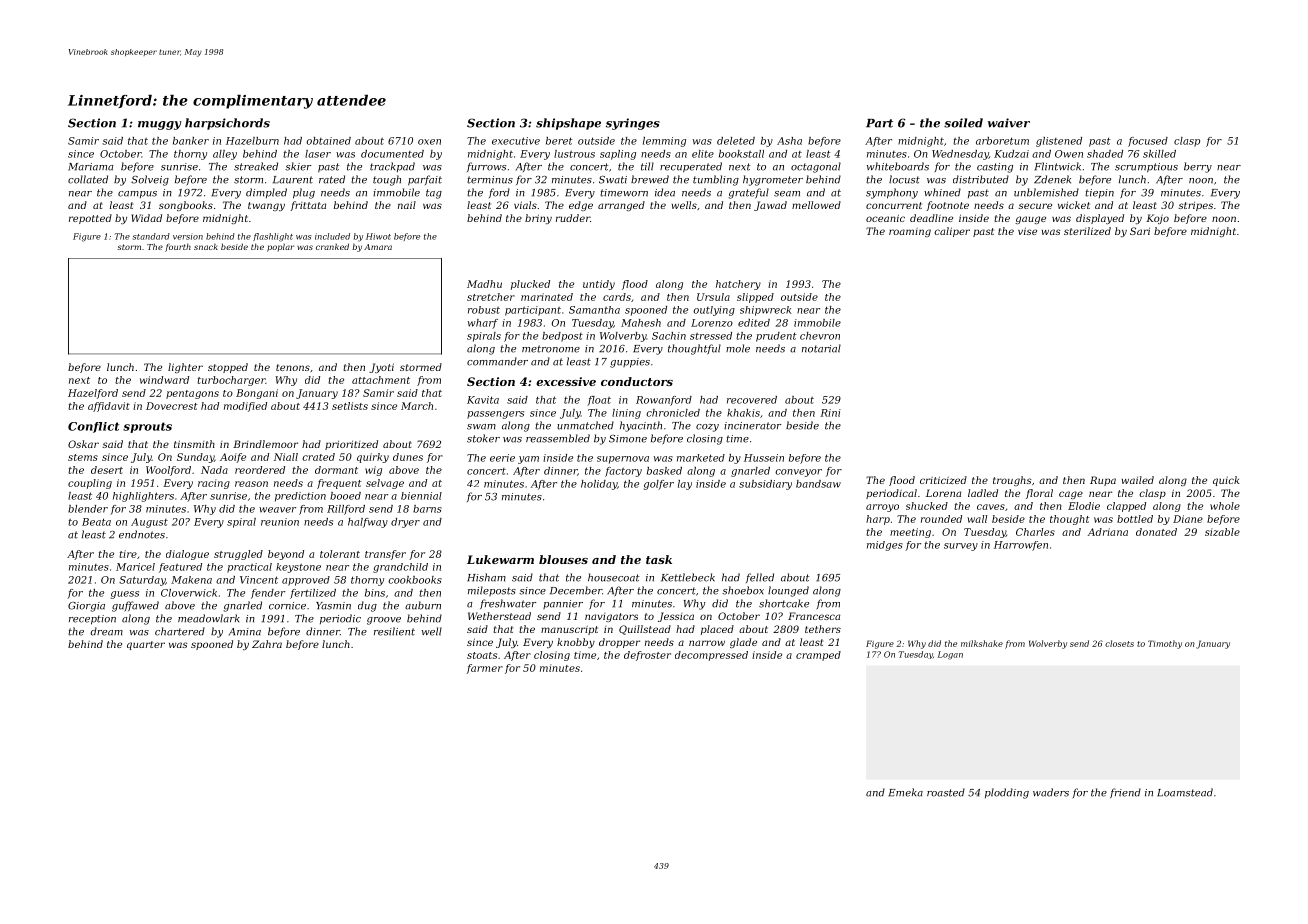 The image size is (1308, 924). What do you see at coordinates (628, 439) in the screenshot?
I see `Simone` at bounding box center [628, 439].
